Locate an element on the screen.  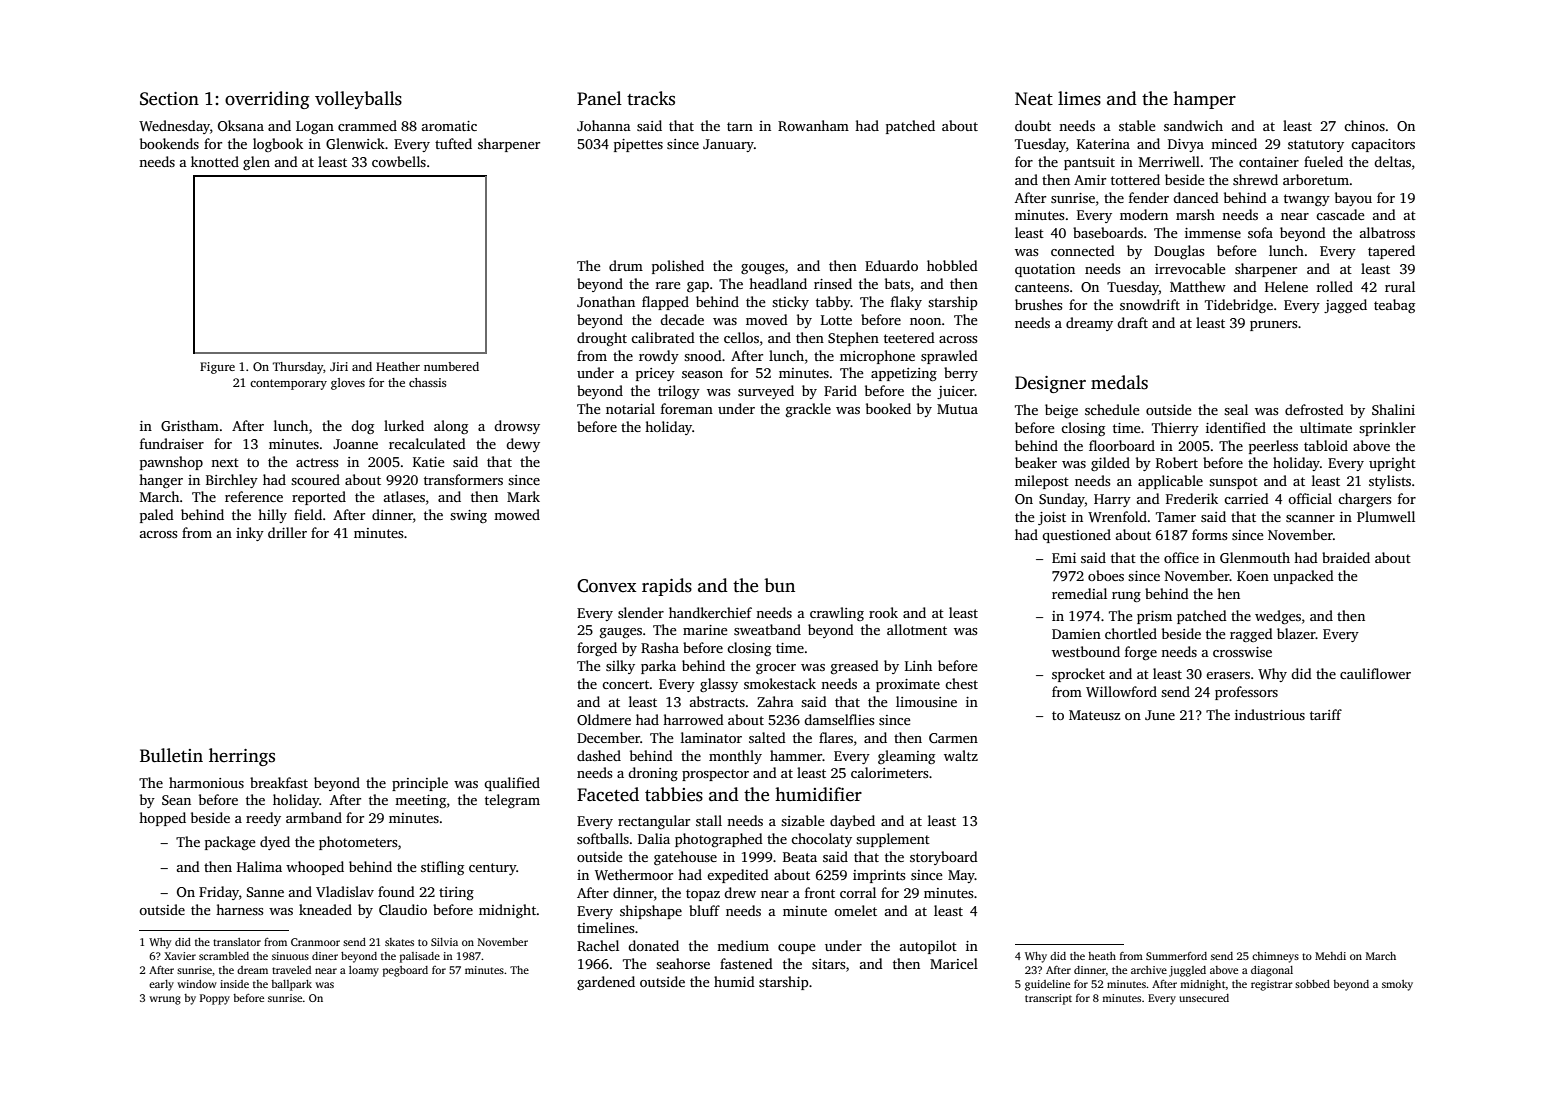
grackle is located at coordinates (808, 410).
